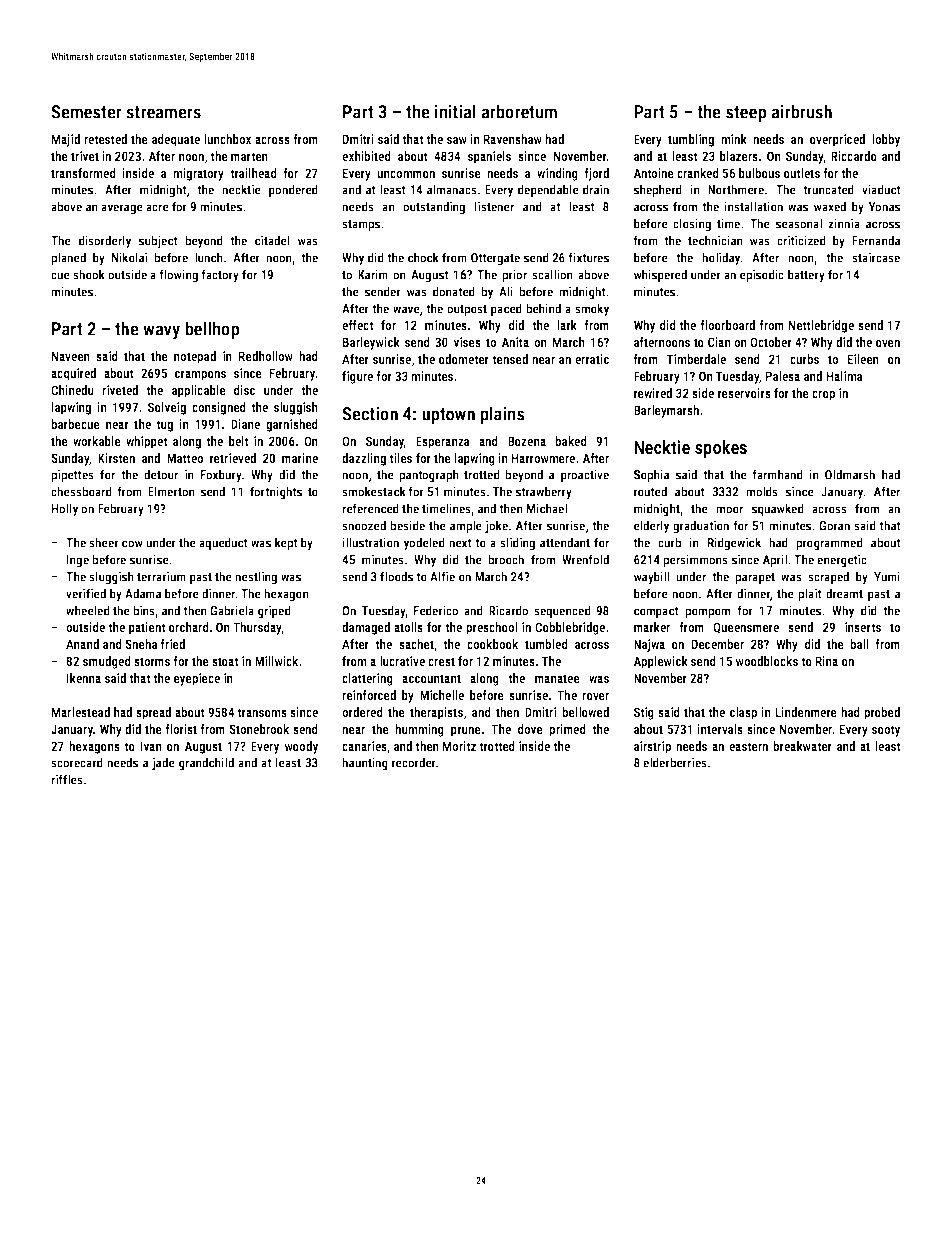 The height and width of the screenshot is (1233, 952). Describe the element at coordinates (86, 112) in the screenshot. I see `Semester` at that location.
